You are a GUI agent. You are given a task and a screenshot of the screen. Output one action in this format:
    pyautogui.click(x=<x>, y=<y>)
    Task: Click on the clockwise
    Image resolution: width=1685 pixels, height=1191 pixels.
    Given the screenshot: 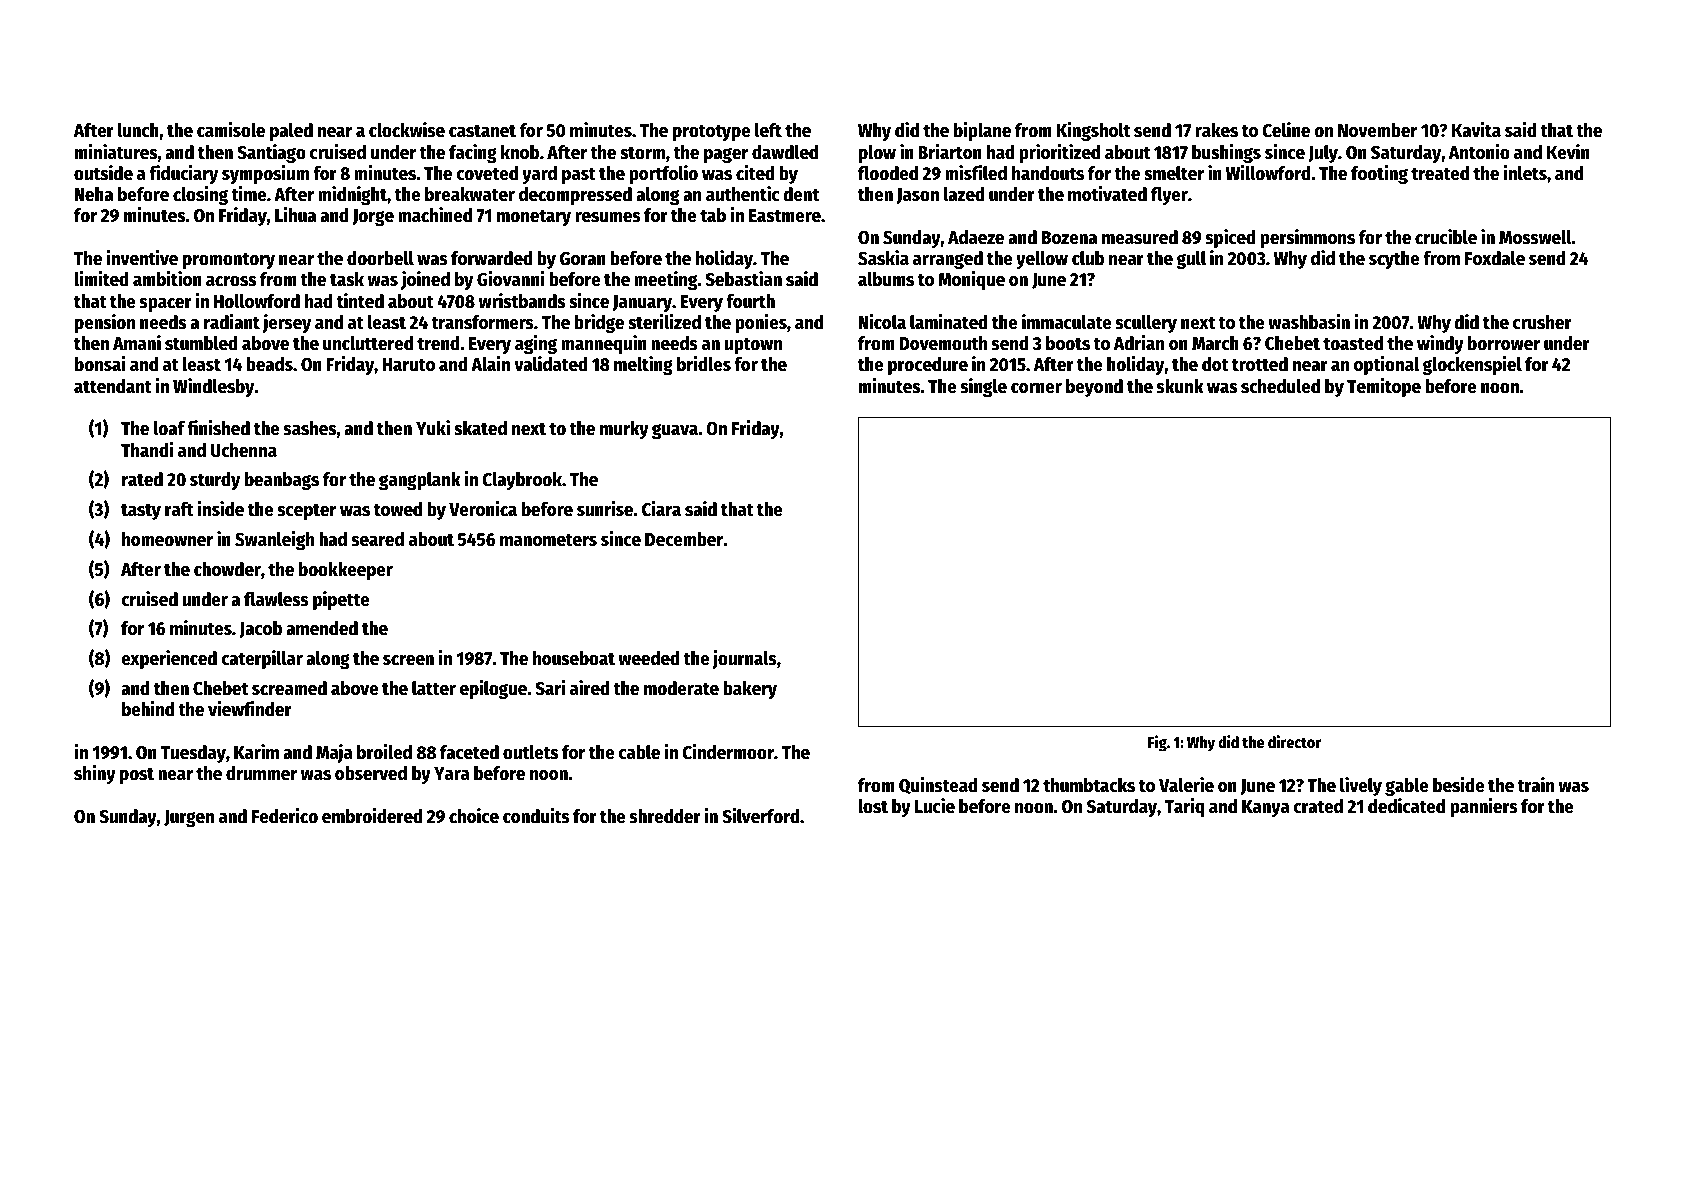 What is the action you would take?
    pyautogui.click(x=407, y=130)
